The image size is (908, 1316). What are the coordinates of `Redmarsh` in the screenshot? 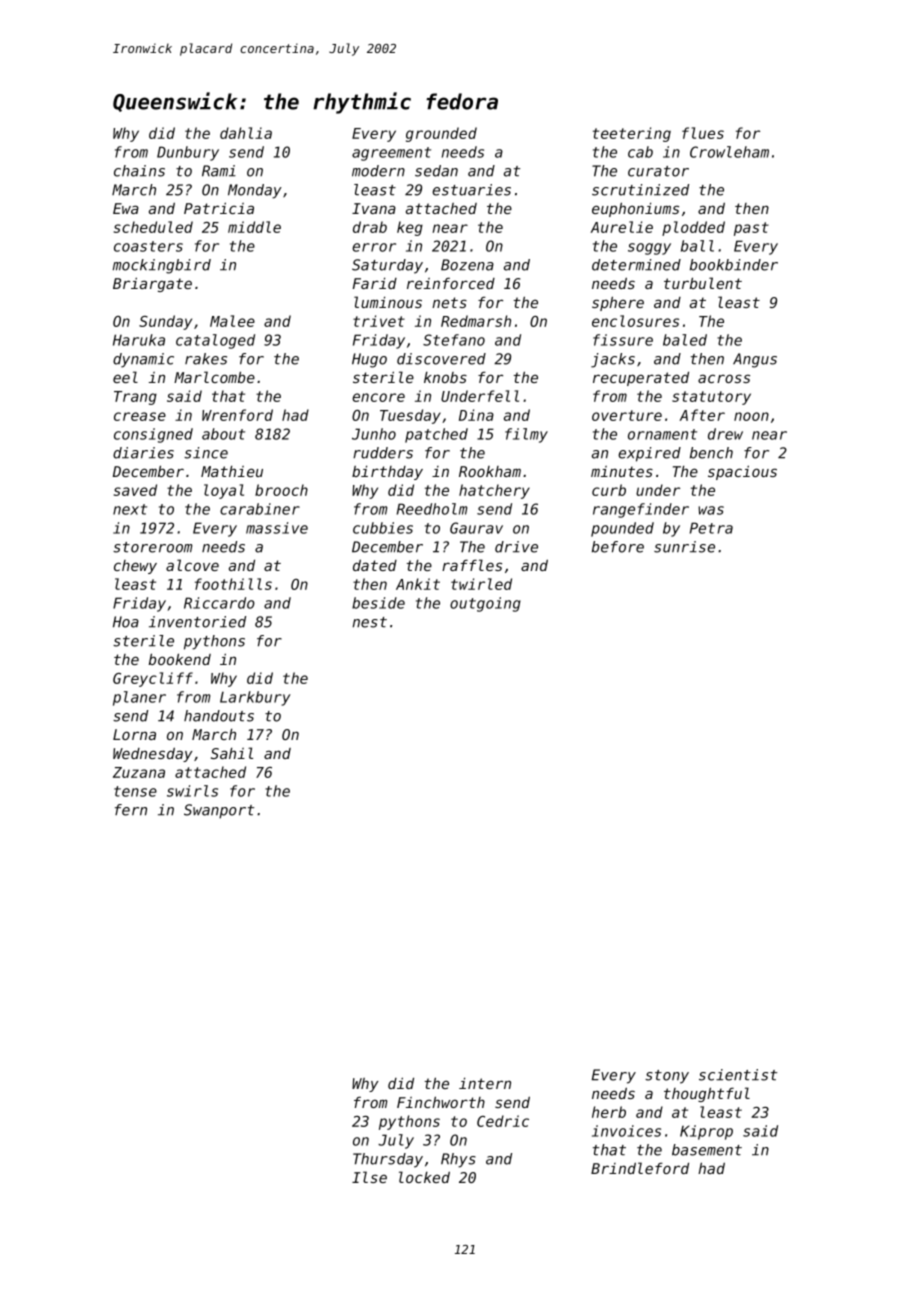 It's located at (476, 321).
